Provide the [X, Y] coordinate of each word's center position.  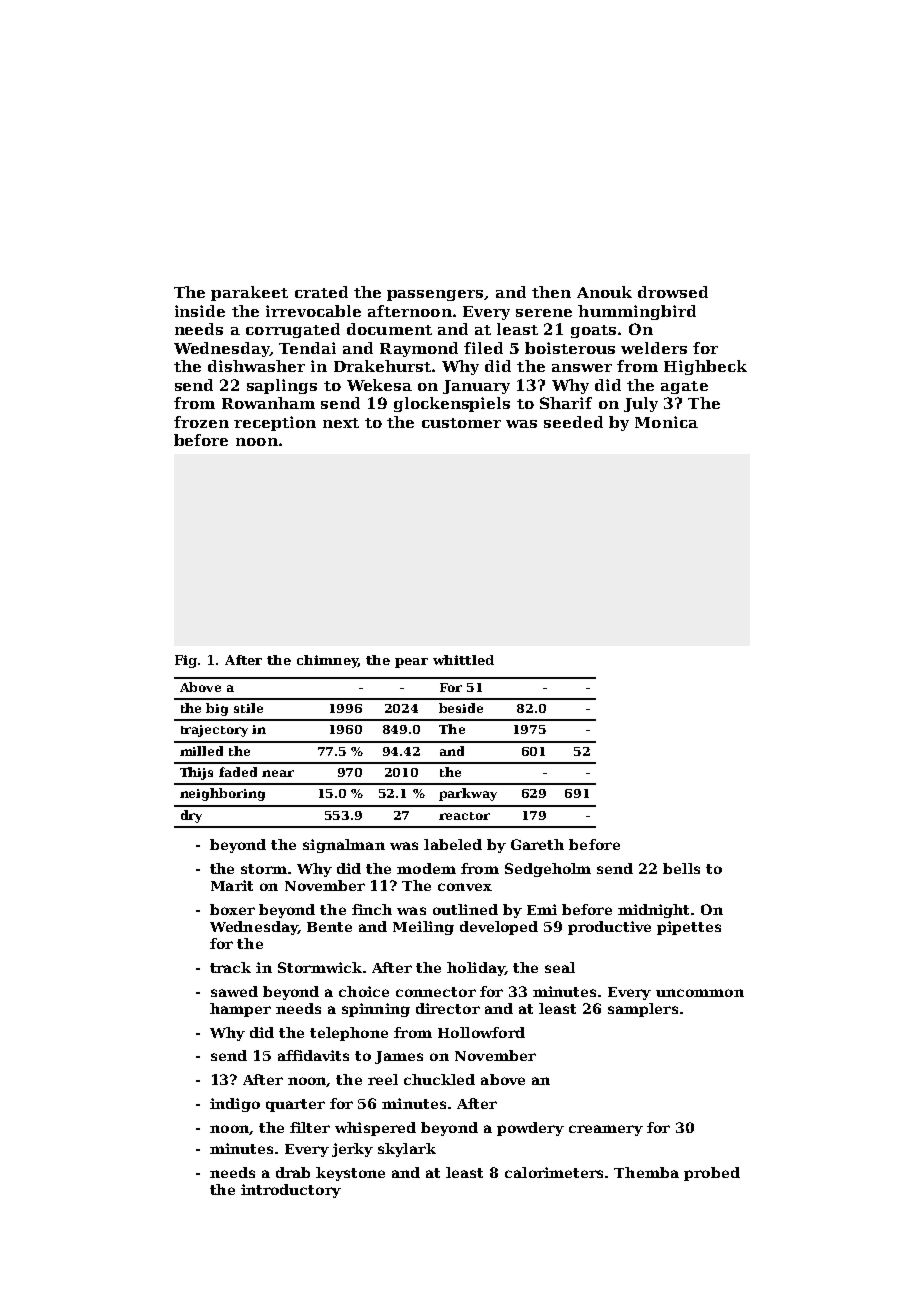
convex [465, 887]
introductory [291, 1191]
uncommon [700, 993]
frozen [201, 422]
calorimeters [554, 1172]
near [278, 773]
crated [321, 292]
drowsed [673, 292]
